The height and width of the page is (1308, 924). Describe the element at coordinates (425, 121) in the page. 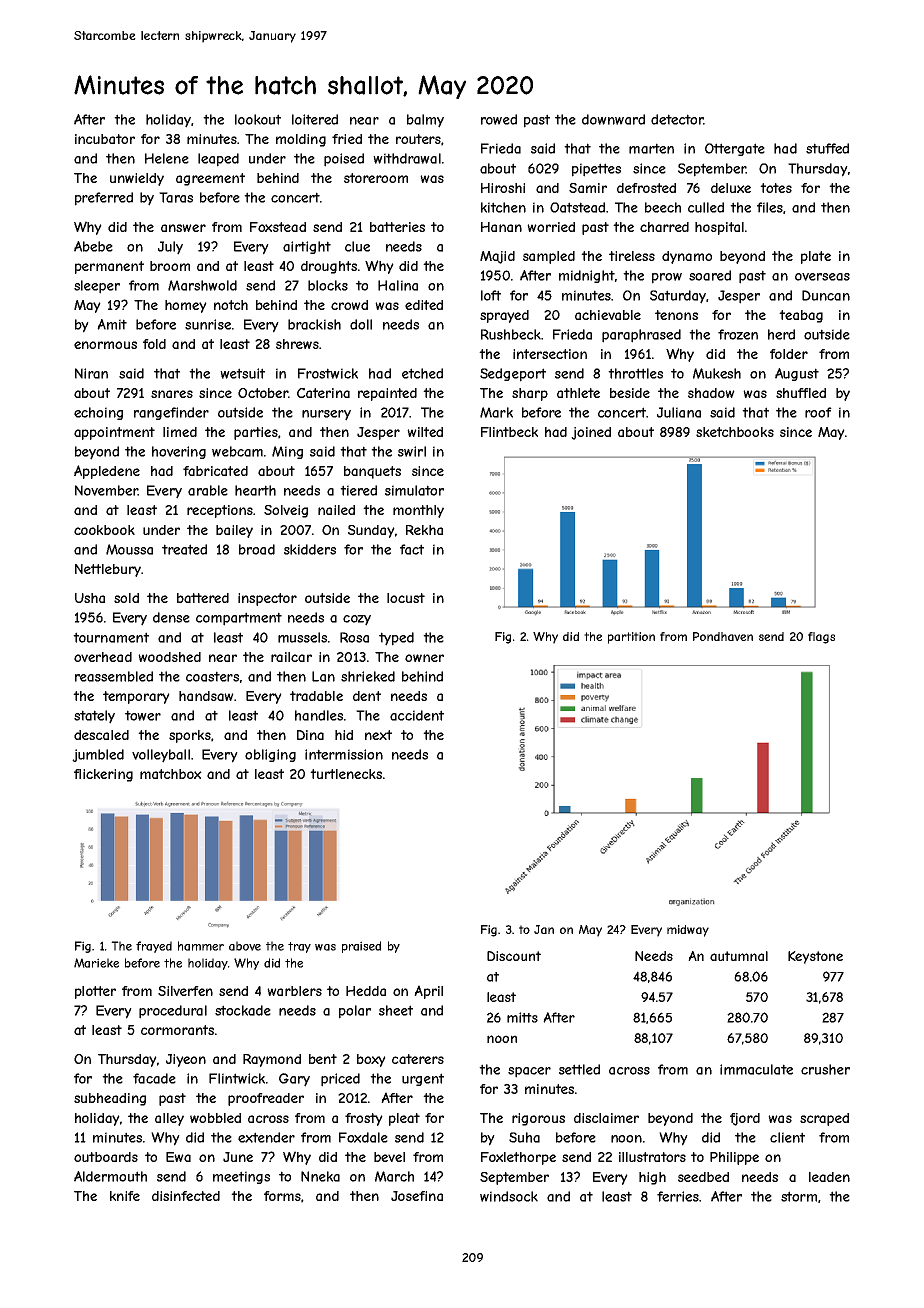

I see `balmy` at that location.
